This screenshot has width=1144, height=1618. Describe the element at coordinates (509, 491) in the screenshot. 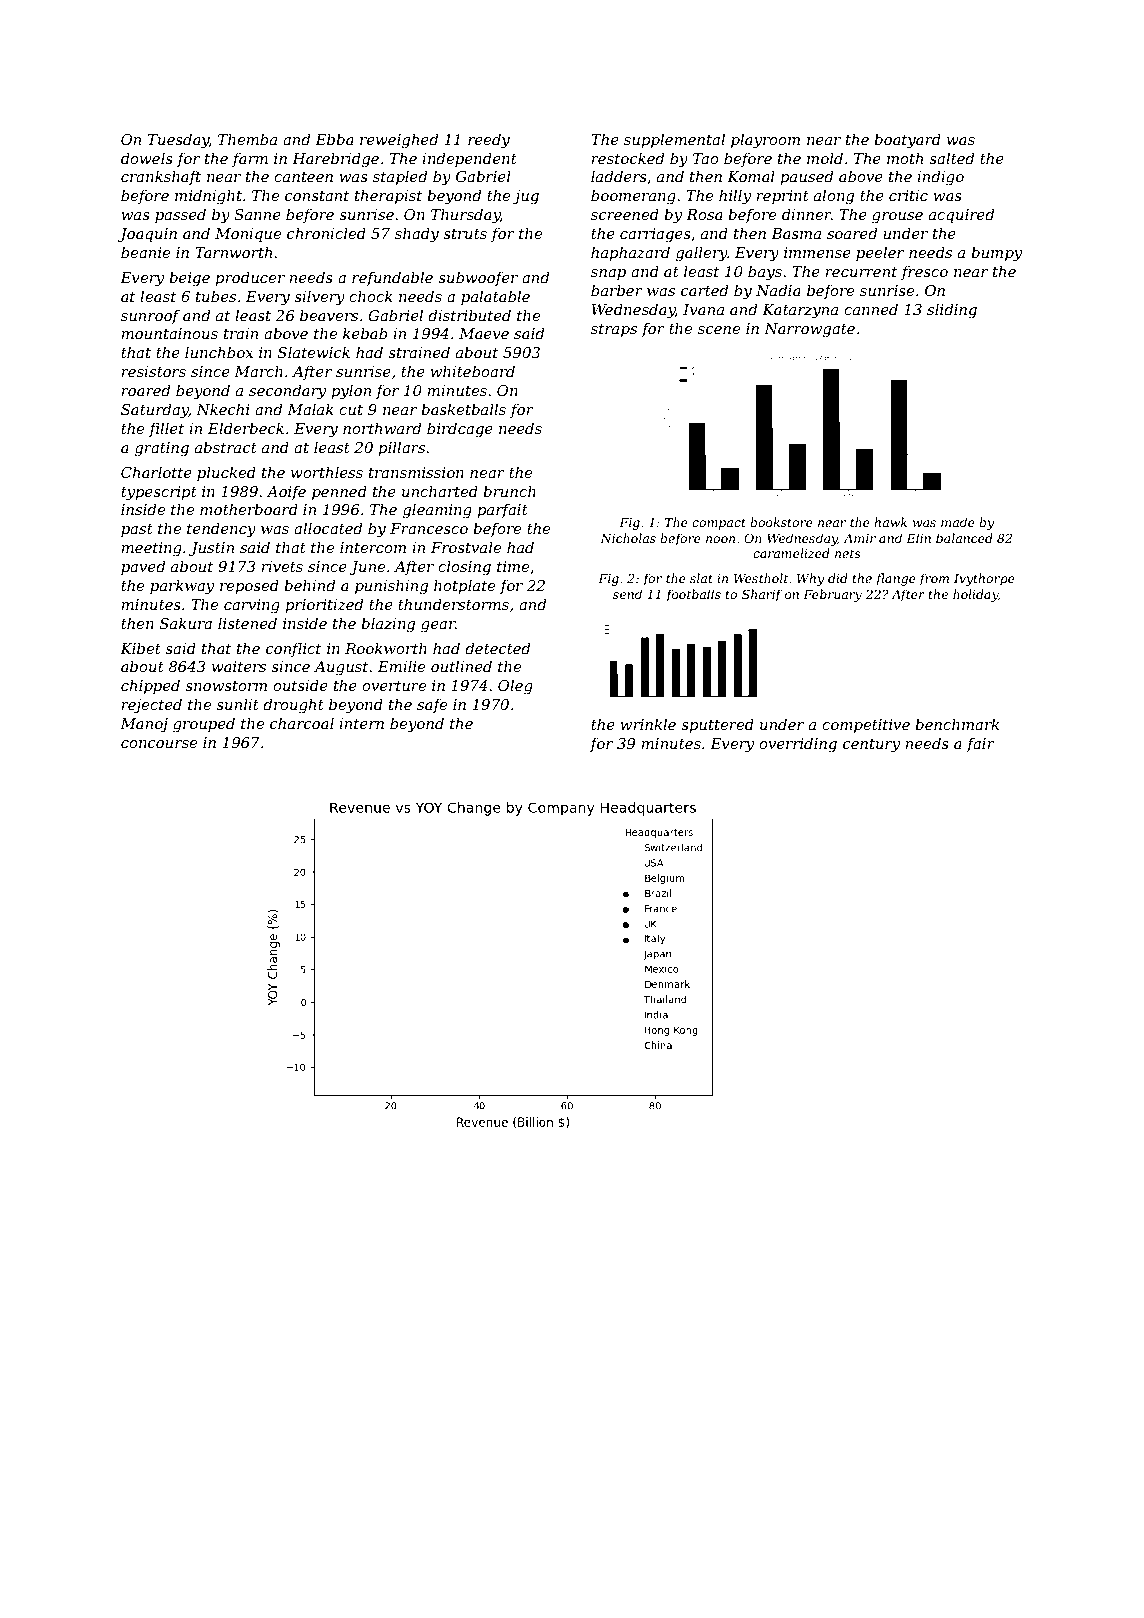

I see `brunch` at that location.
